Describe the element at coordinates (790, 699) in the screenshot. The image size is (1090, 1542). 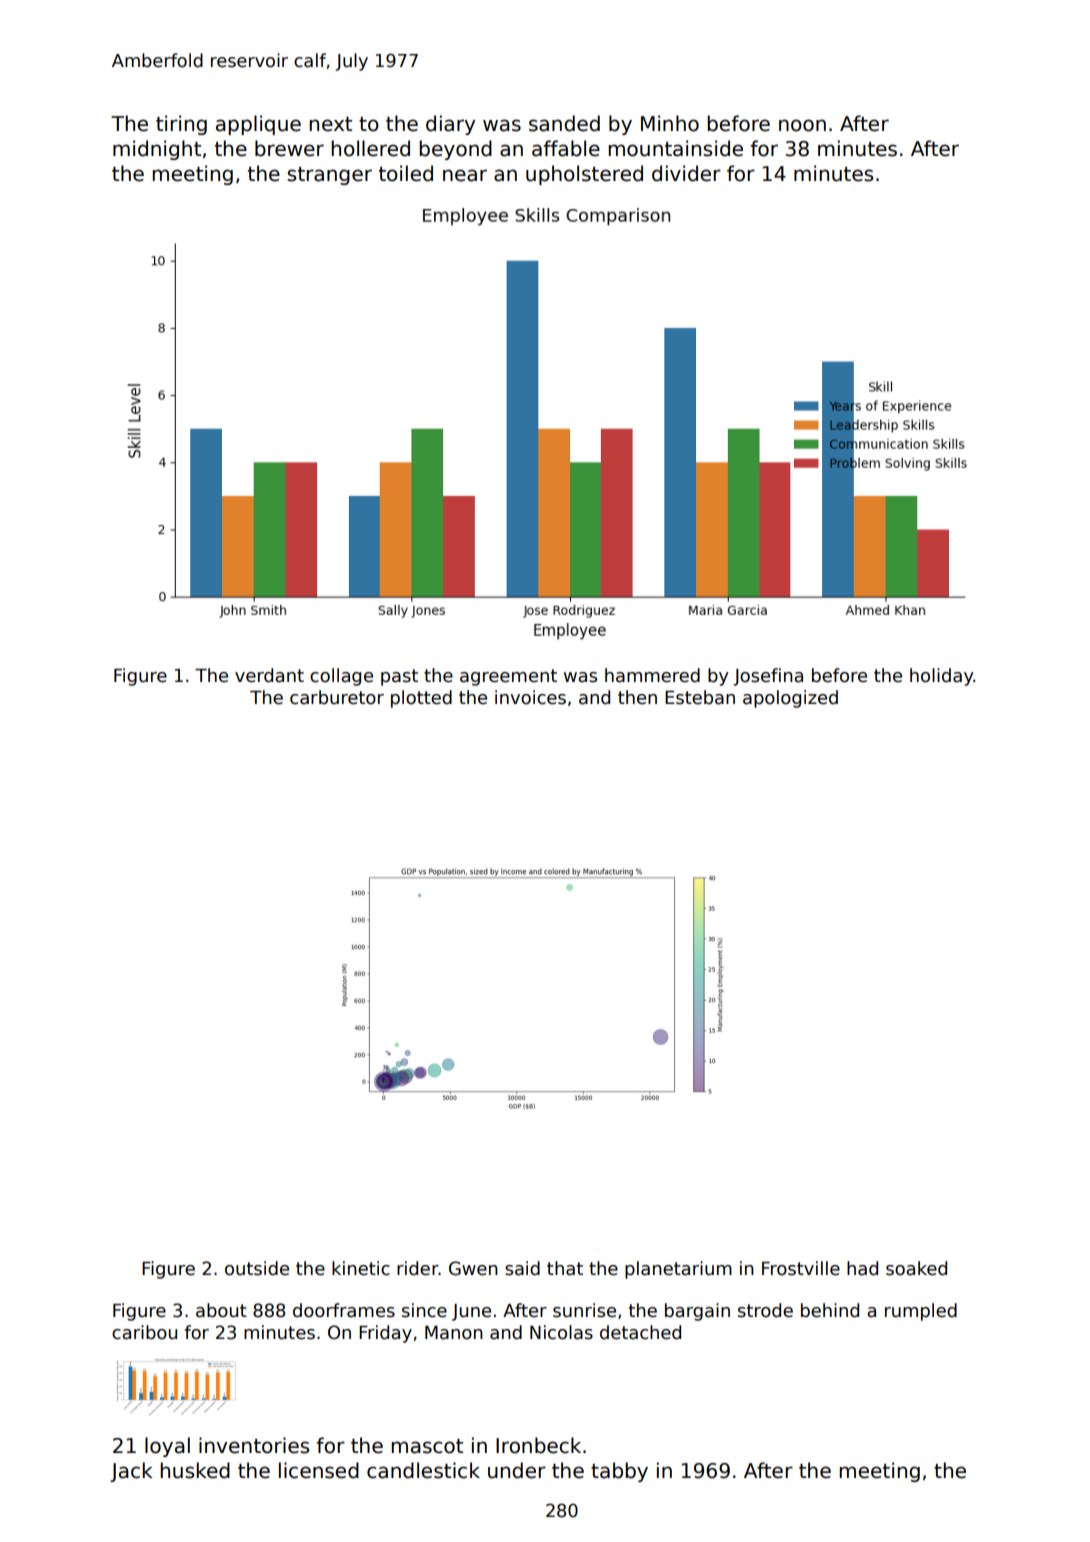
I see `apologized` at that location.
